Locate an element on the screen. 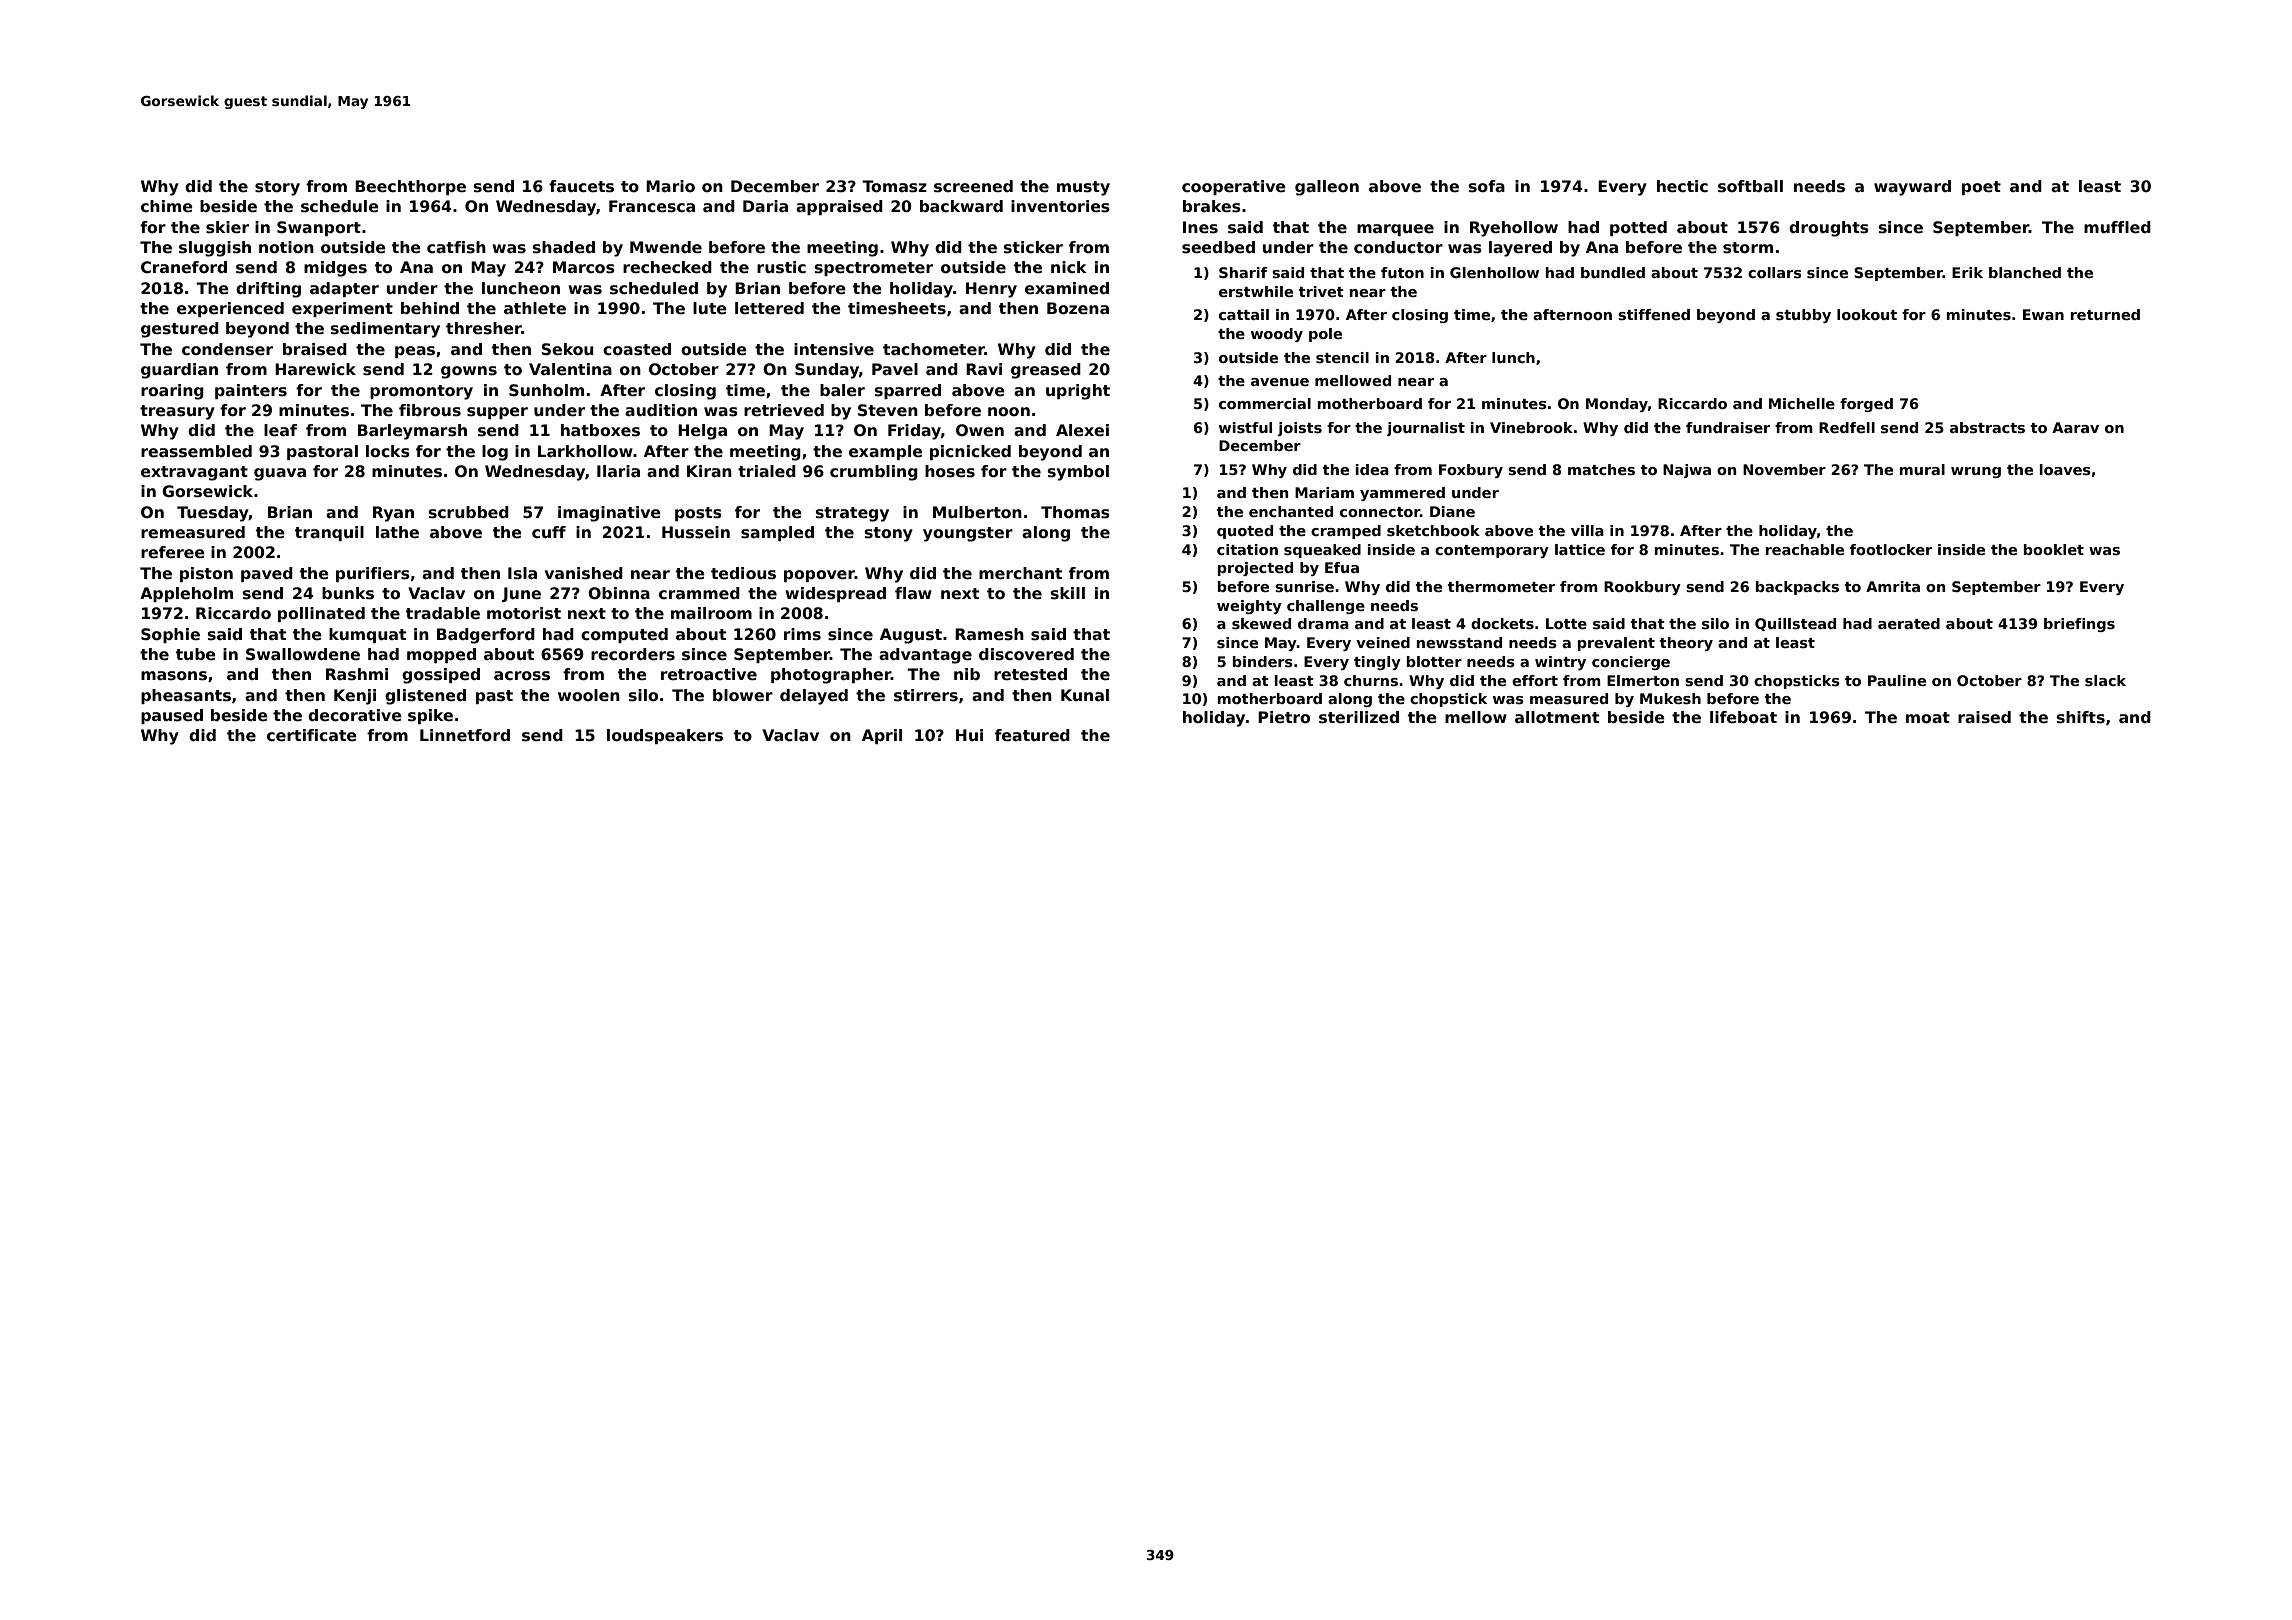 Image resolution: width=2292 pixels, height=1620 pixels. log is located at coordinates (495, 453).
